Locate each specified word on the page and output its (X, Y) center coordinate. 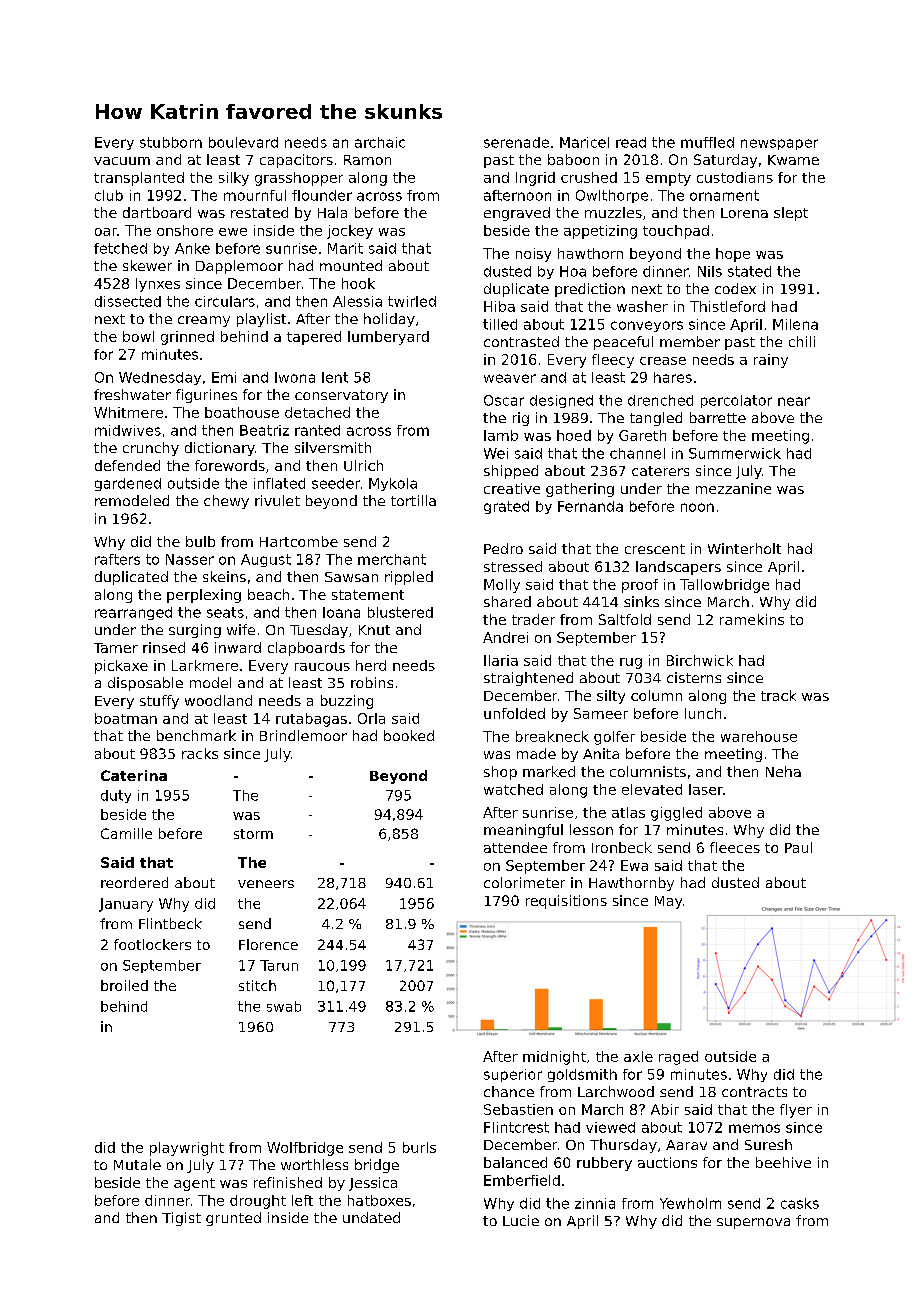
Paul (798, 847)
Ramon (367, 160)
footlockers (152, 944)
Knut (374, 630)
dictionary (220, 449)
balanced (515, 1162)
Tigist (181, 1219)
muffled (707, 142)
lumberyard (388, 338)
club (109, 195)
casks (800, 1203)
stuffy (159, 702)
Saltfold (625, 619)
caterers (660, 471)
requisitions (566, 902)
